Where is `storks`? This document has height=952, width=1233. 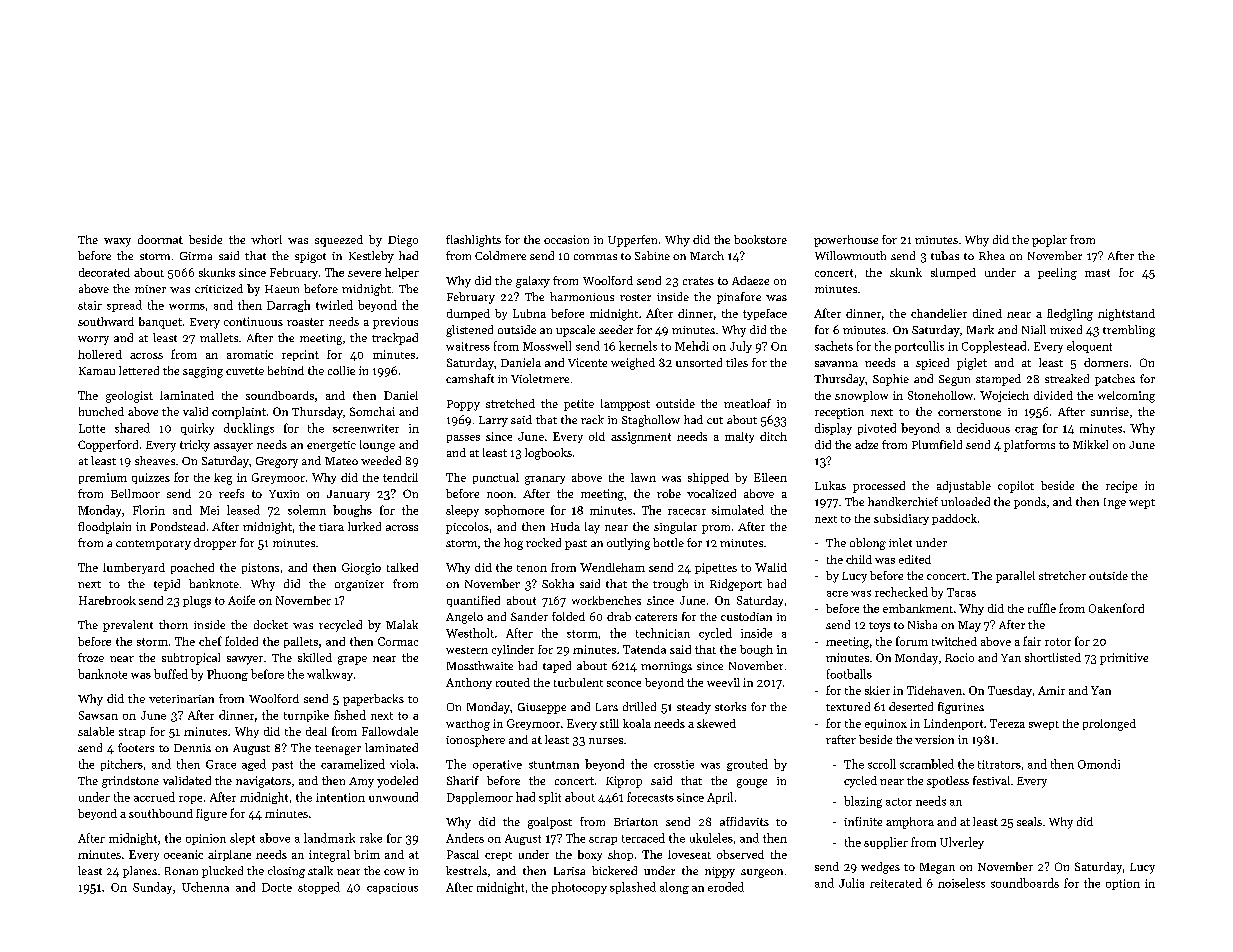 storks is located at coordinates (730, 706).
